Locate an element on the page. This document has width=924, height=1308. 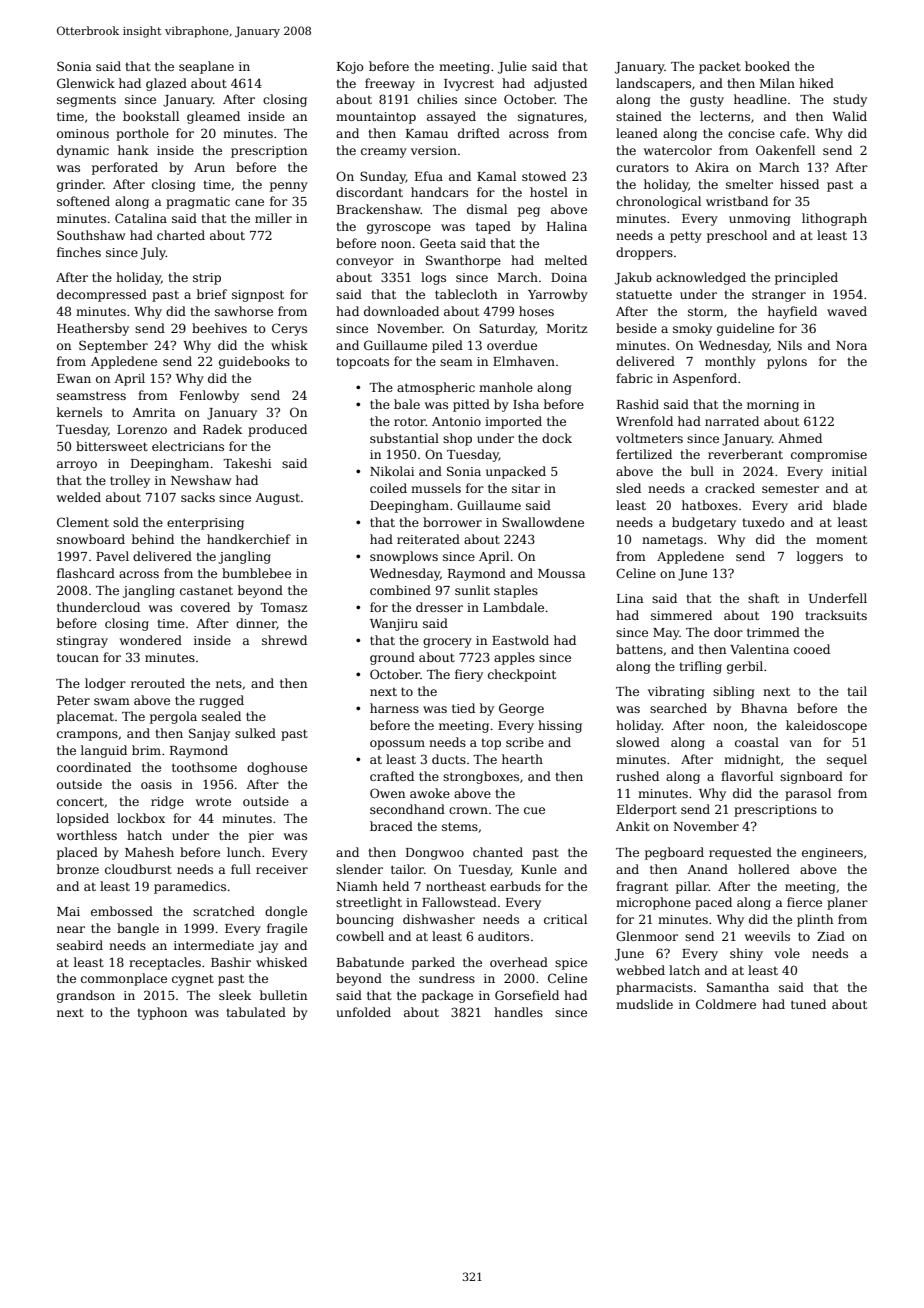
Kojo is located at coordinates (350, 68).
